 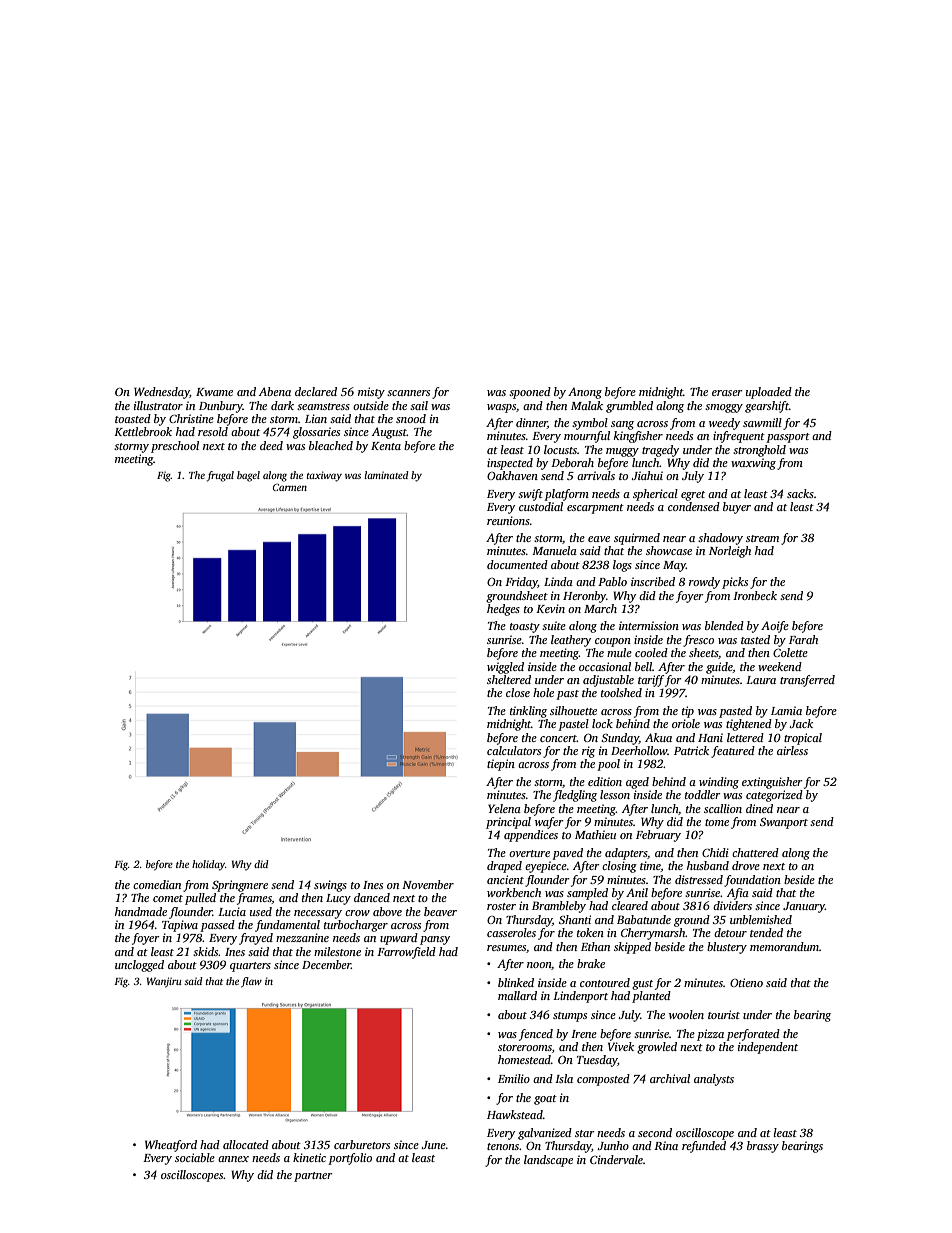 What do you see at coordinates (655, 495) in the document?
I see `spherical` at bounding box center [655, 495].
